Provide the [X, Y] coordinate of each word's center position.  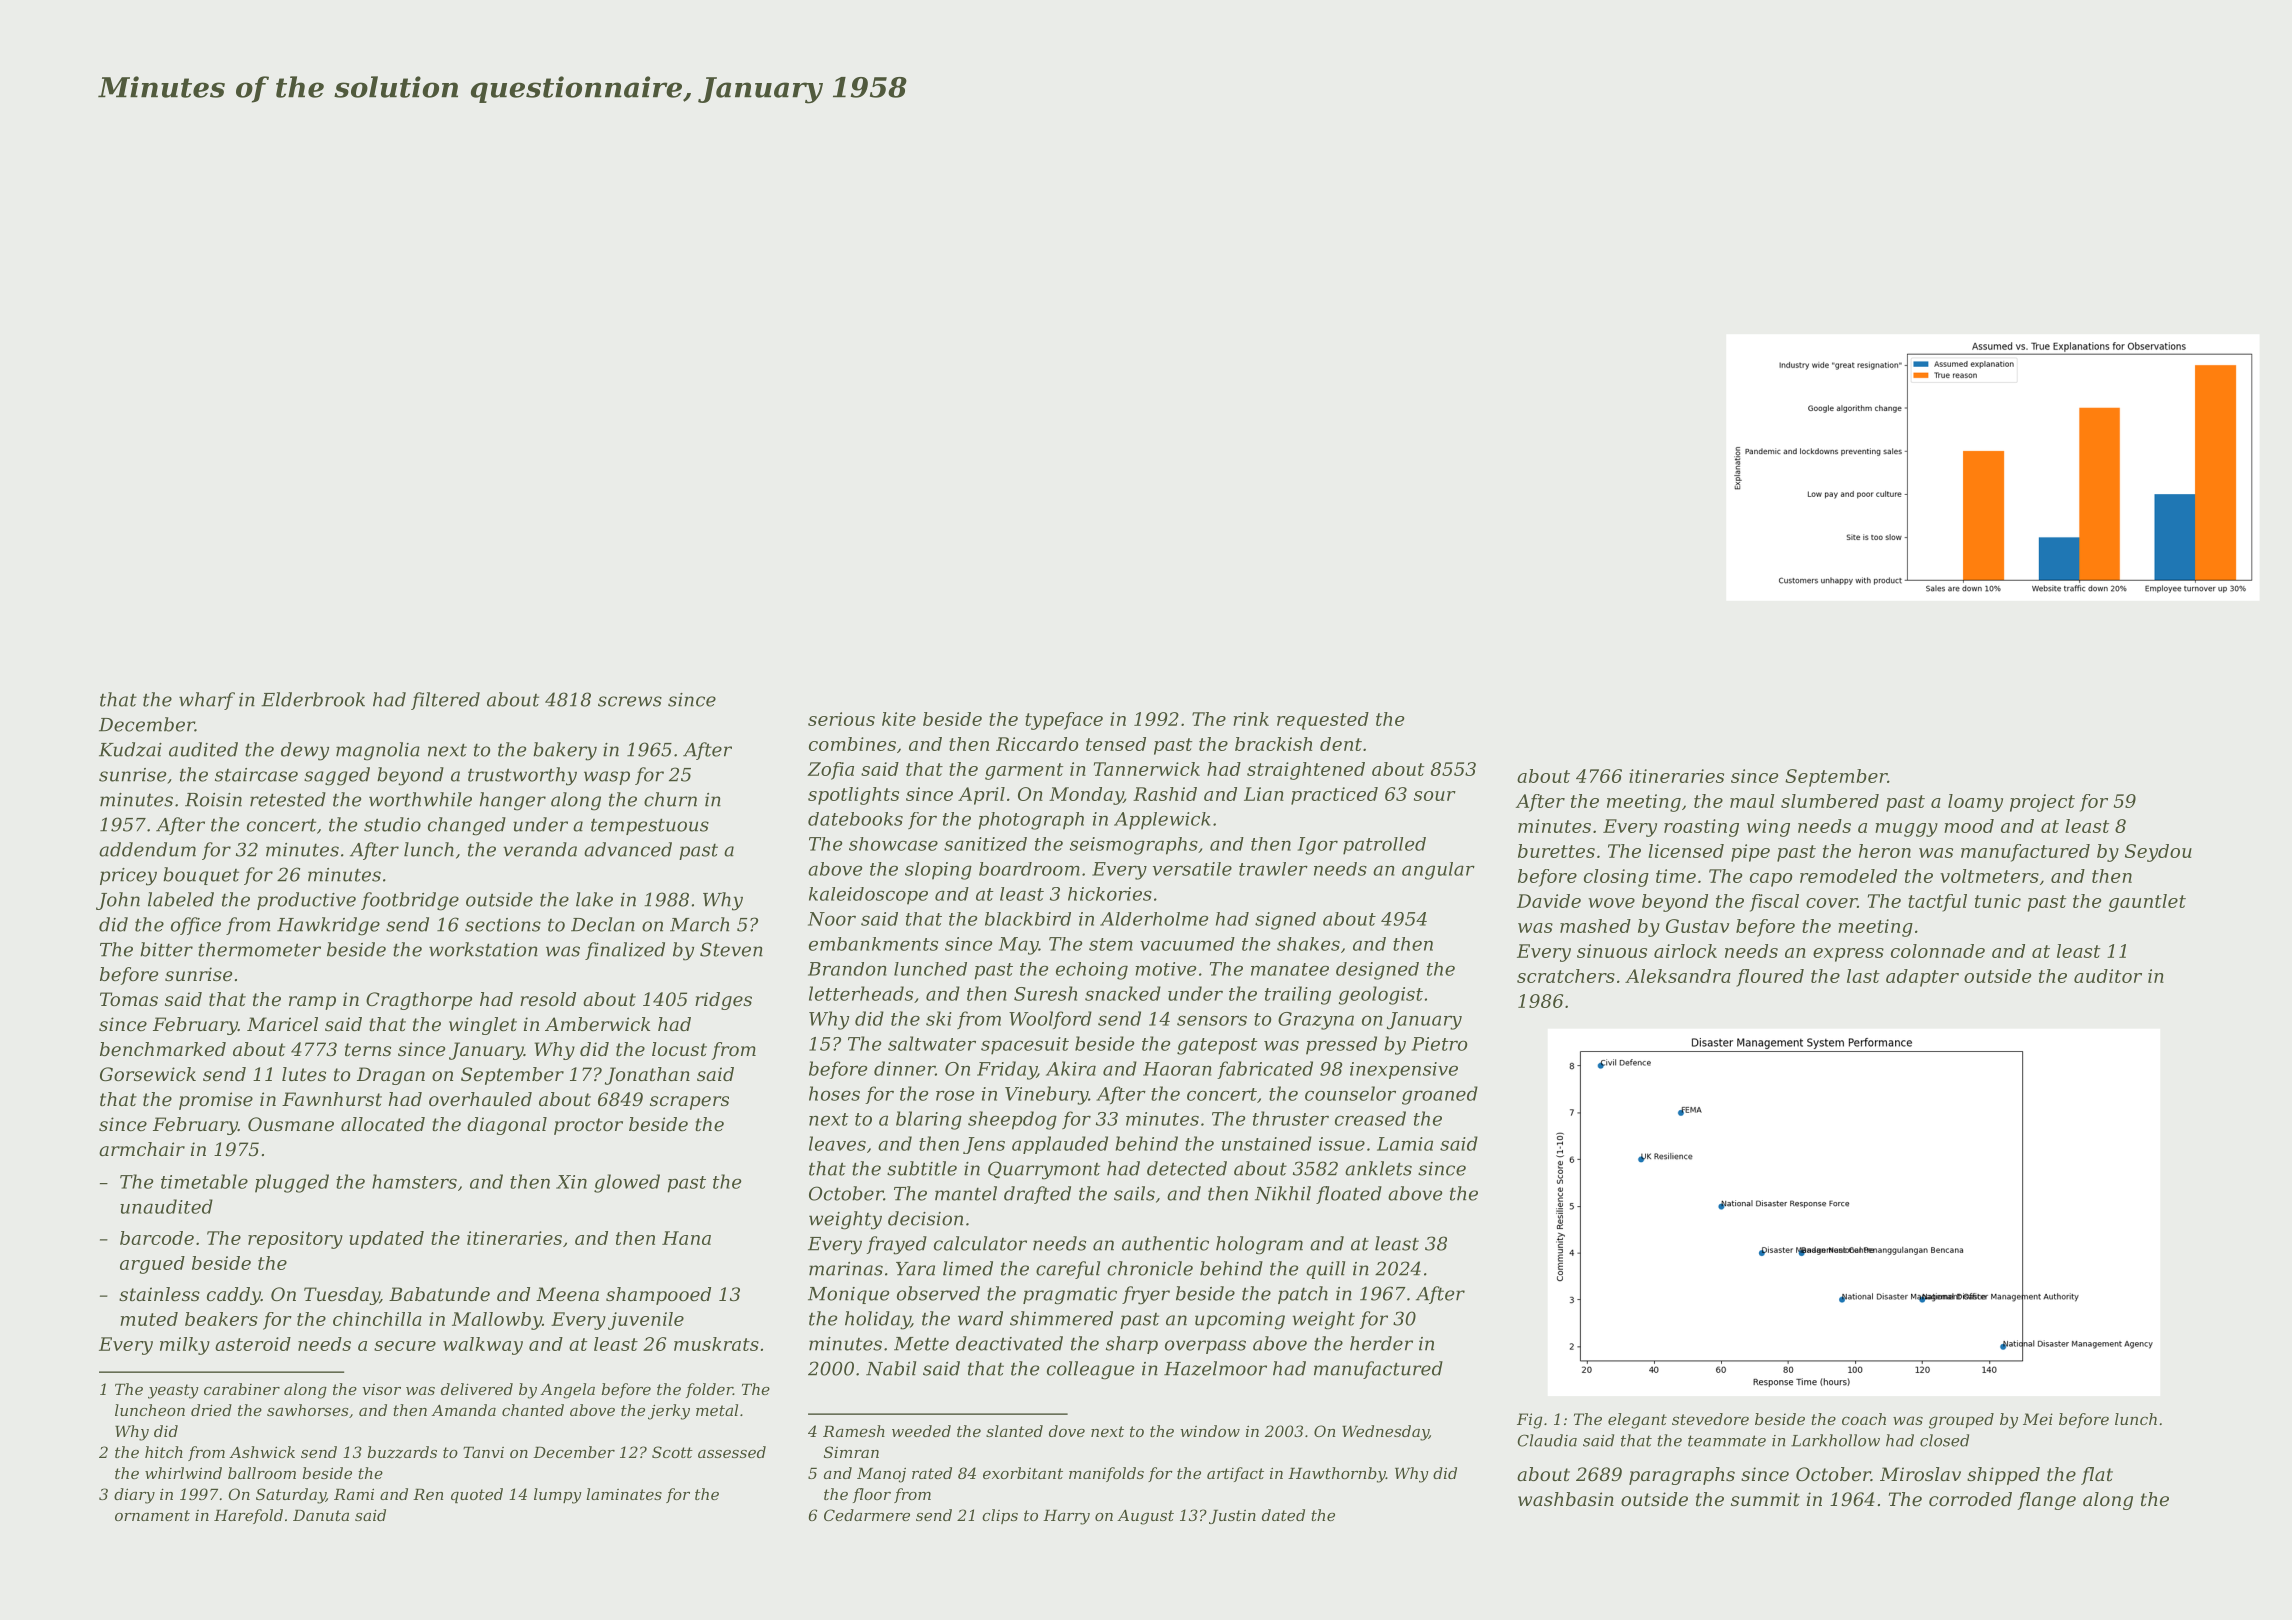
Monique [848, 1295]
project [2042, 803]
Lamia [1405, 1144]
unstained [1267, 1143]
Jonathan [647, 1076]
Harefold [248, 1516]
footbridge [410, 901]
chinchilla [377, 1319]
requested [1323, 721]
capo [1771, 880]
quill [1325, 1270]
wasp [607, 778]
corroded [1970, 1499]
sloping [938, 871]
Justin [1232, 1516]
